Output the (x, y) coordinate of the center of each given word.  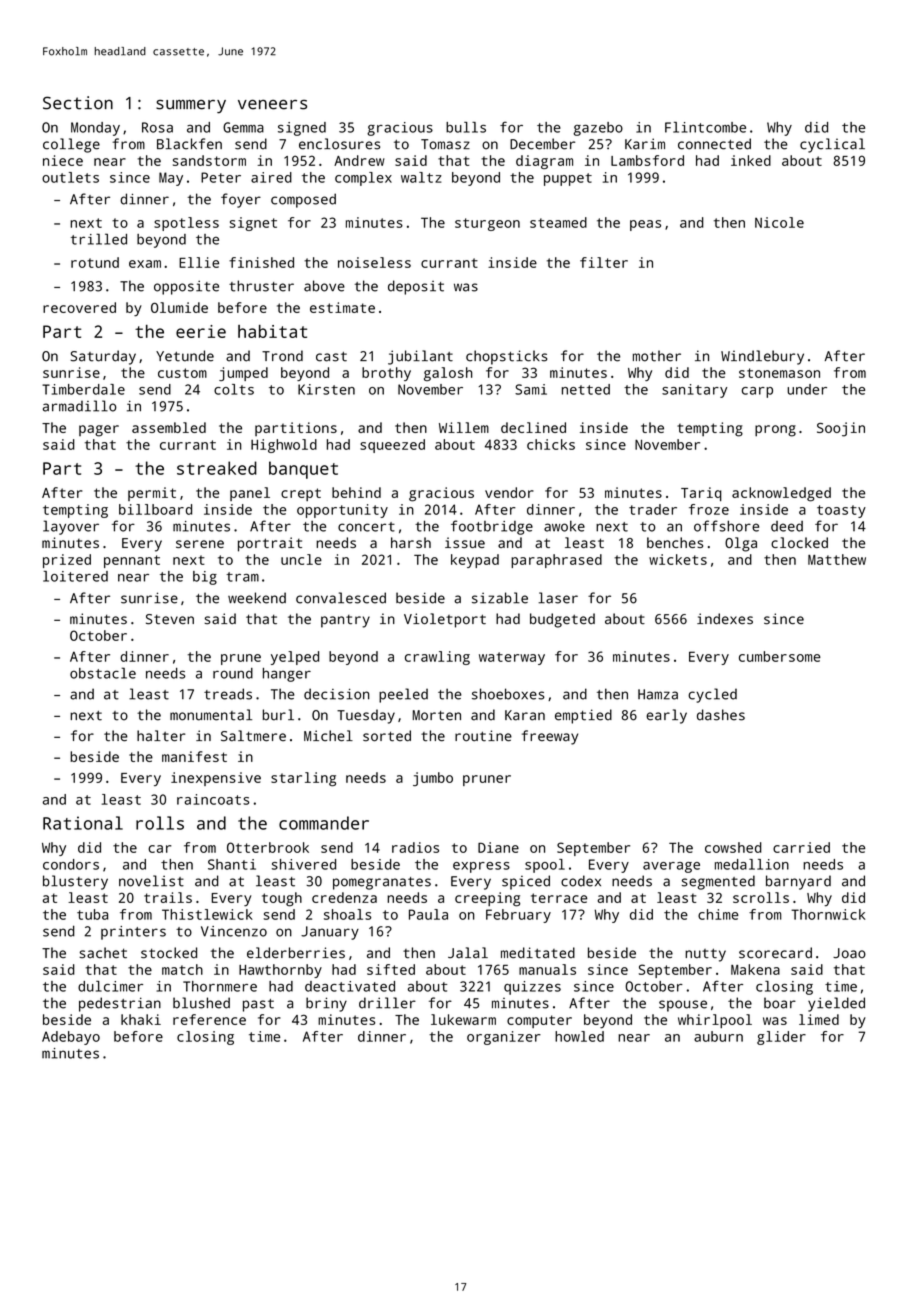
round (233, 673)
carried (801, 847)
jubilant (420, 357)
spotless (186, 224)
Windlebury (762, 357)
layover (71, 527)
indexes (725, 619)
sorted (387, 736)
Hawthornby (280, 971)
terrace (559, 898)
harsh (411, 542)
